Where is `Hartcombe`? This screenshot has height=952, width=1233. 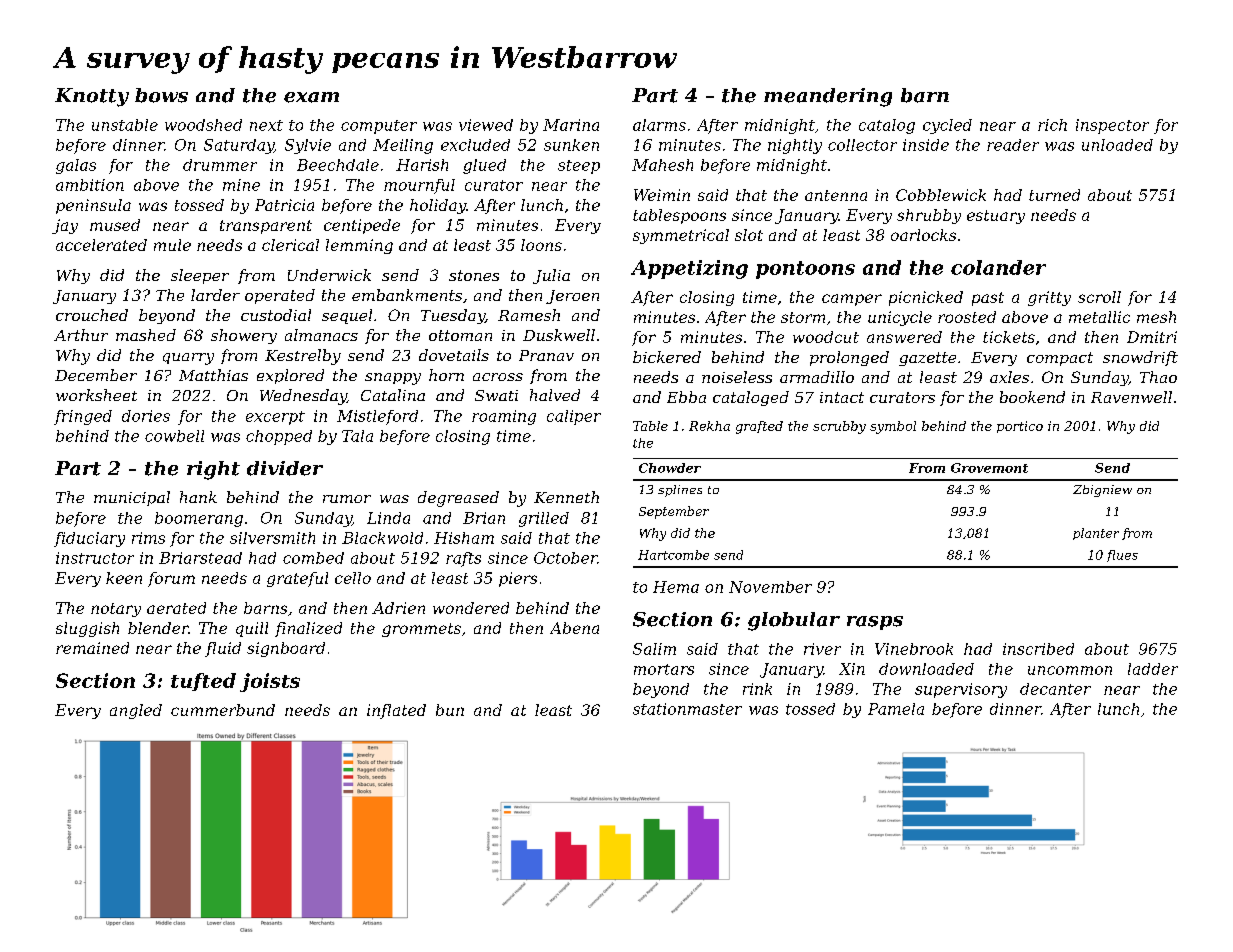 Hartcombe is located at coordinates (673, 555).
